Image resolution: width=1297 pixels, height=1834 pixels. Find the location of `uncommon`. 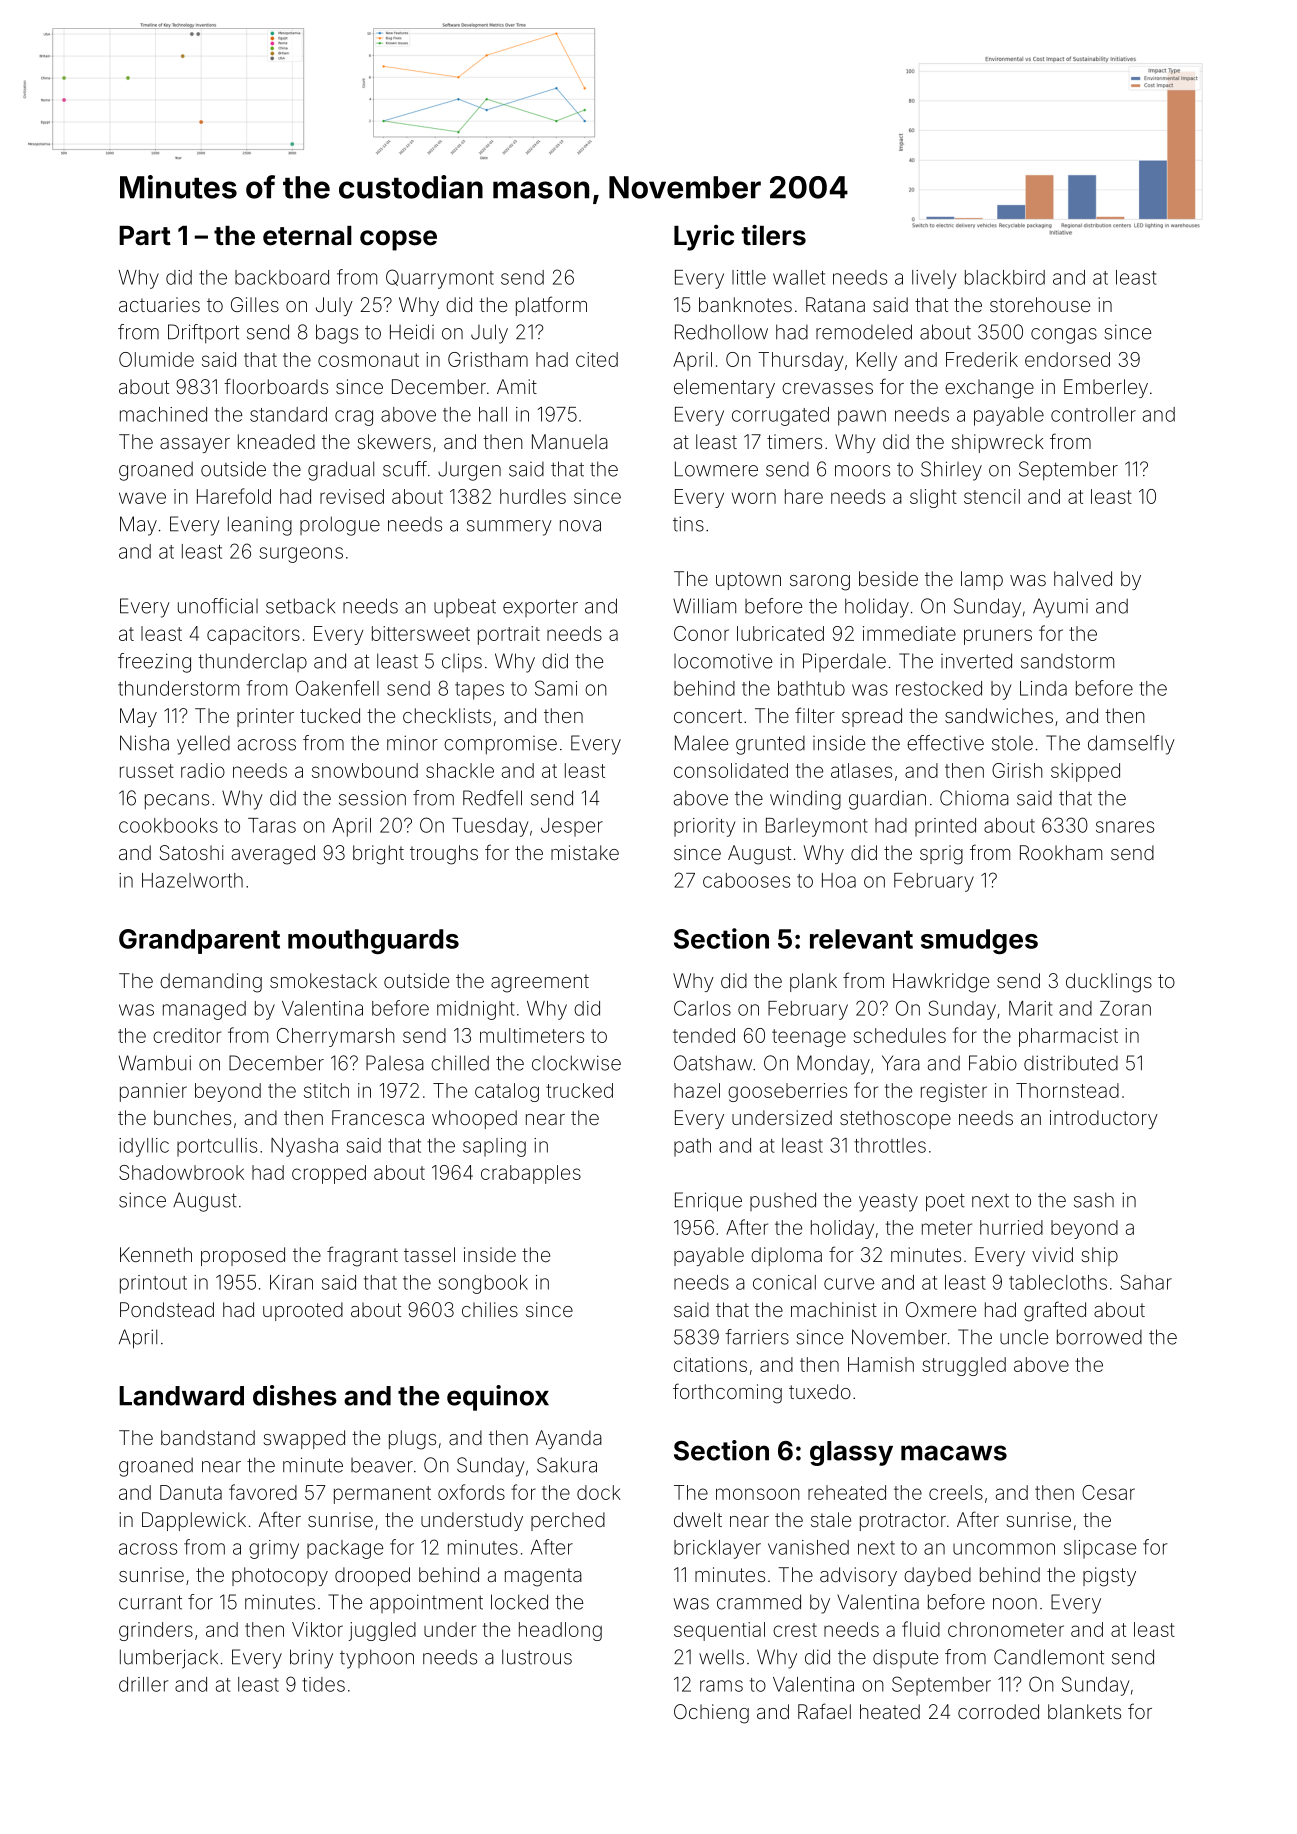

uncommon is located at coordinates (1004, 1549).
